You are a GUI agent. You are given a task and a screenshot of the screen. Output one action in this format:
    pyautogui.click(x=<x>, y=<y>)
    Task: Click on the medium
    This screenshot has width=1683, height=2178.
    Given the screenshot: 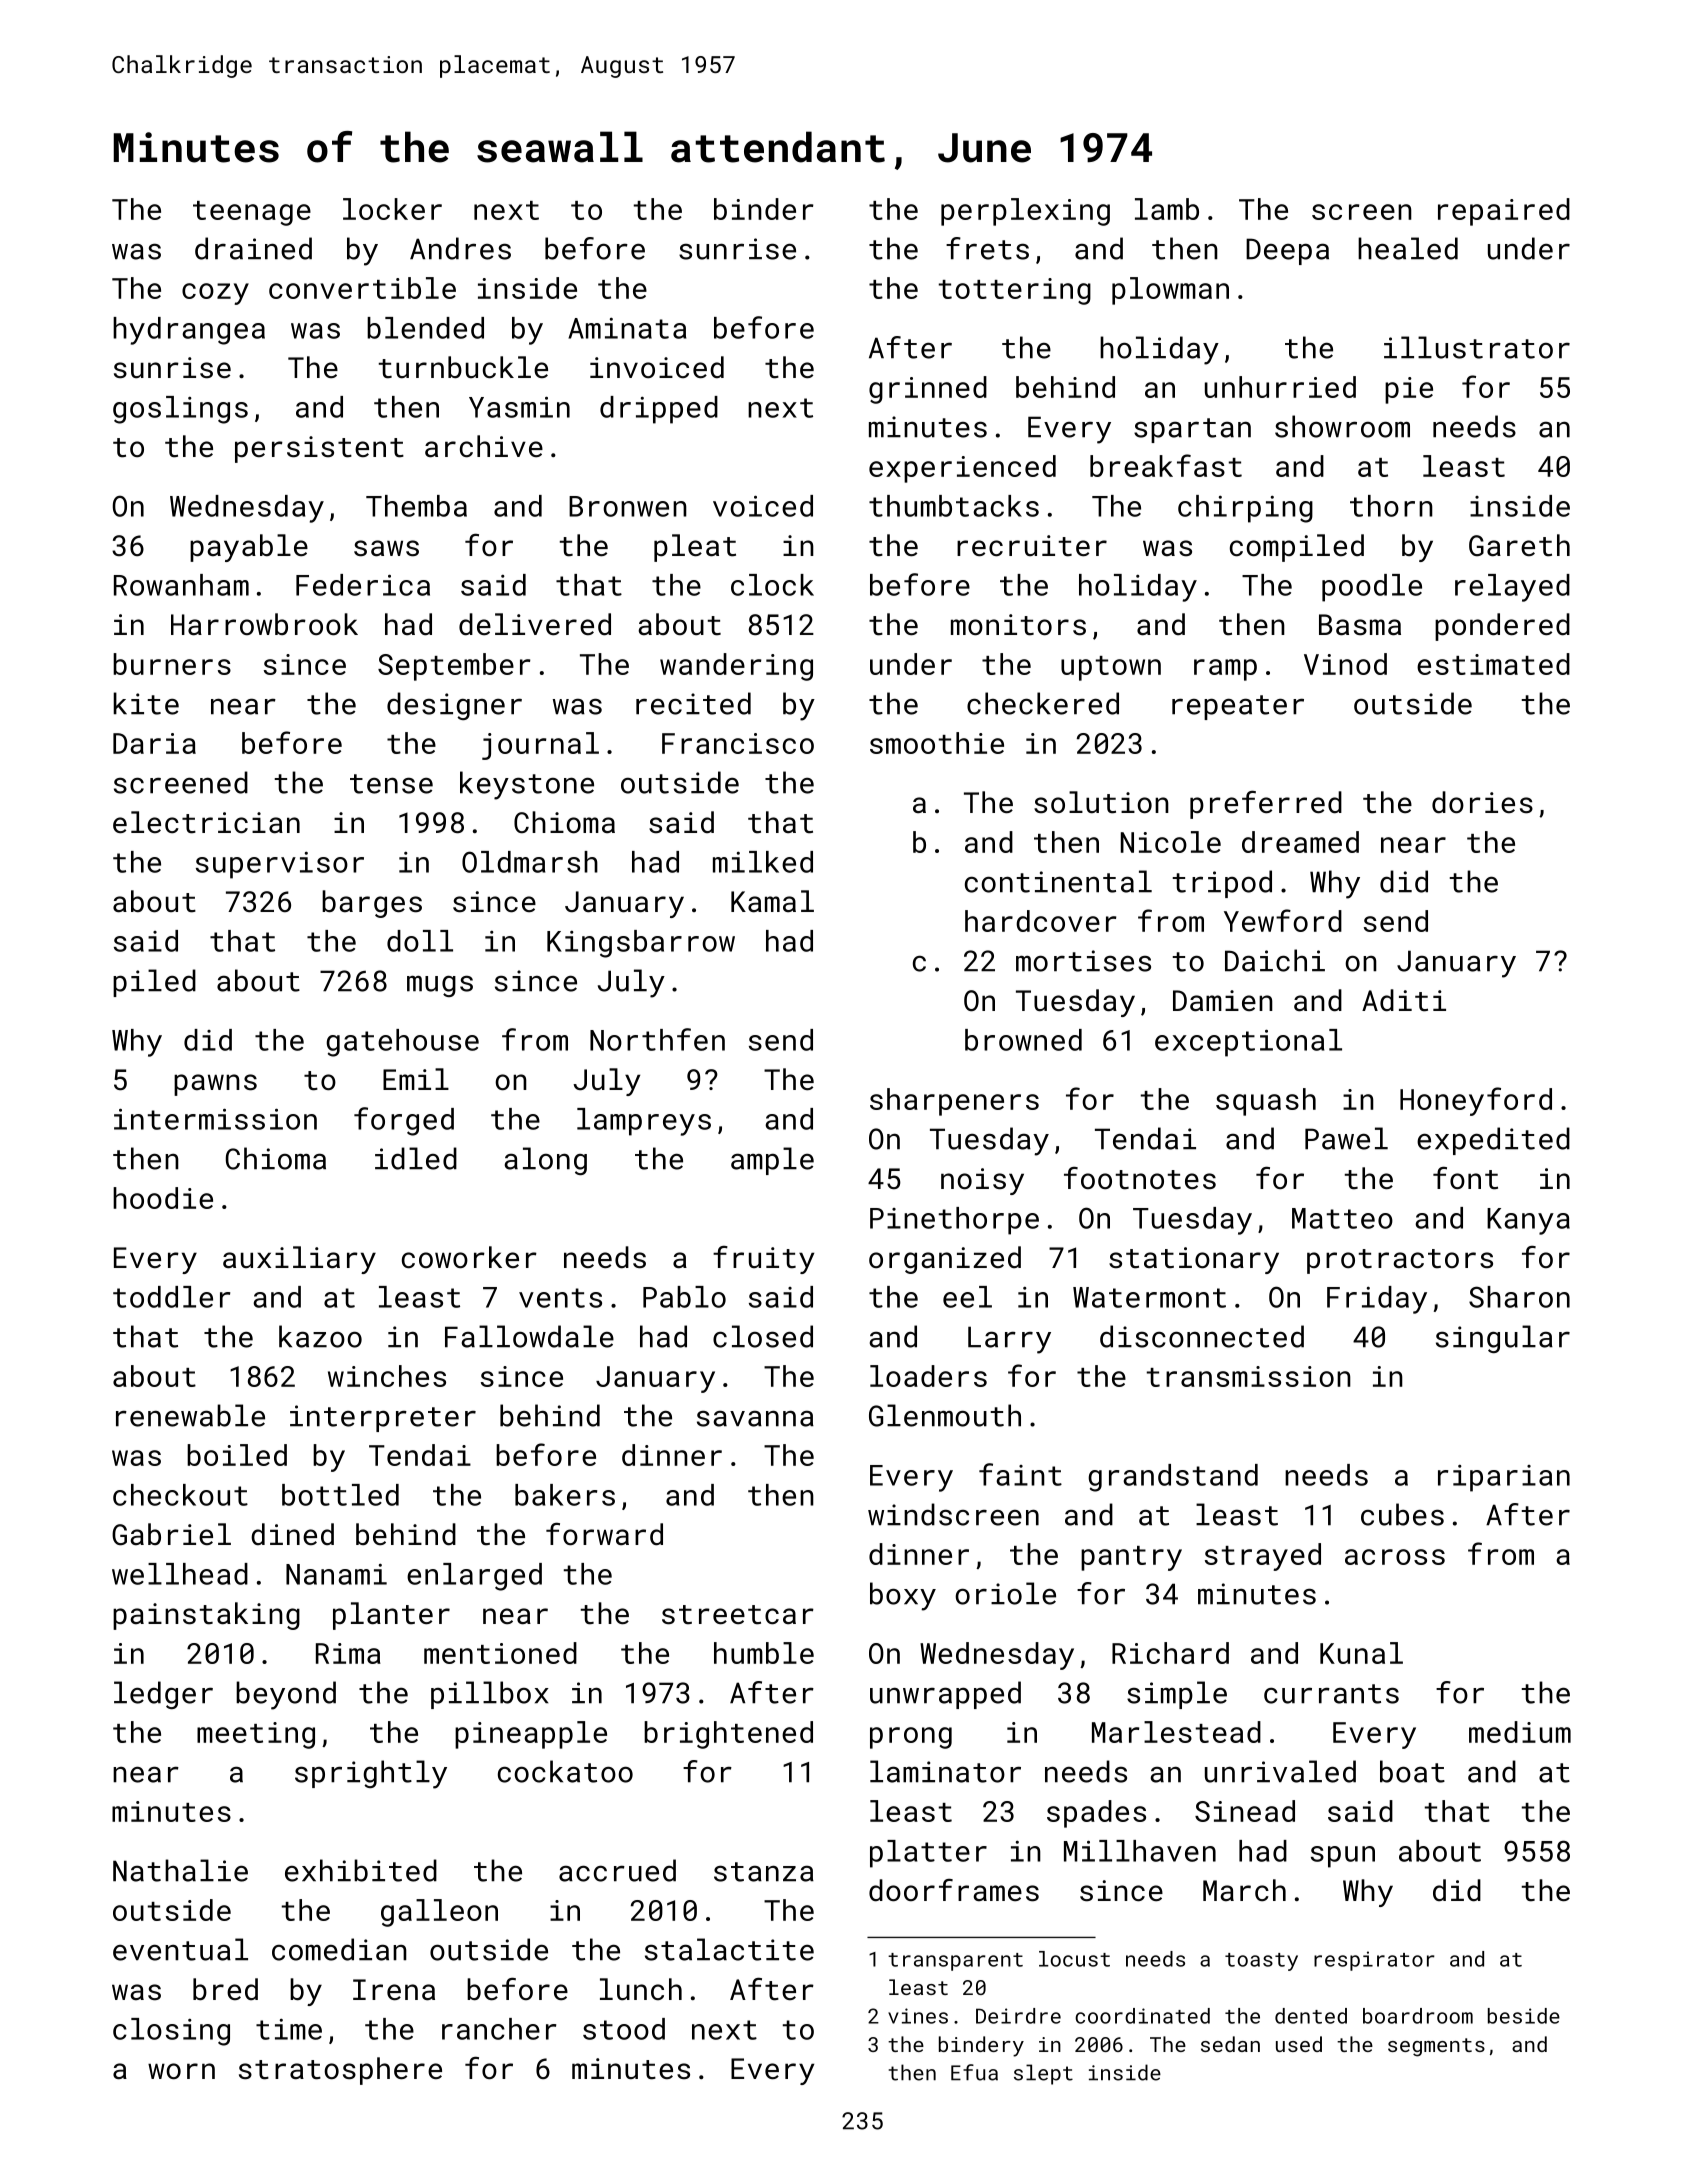 What is the action you would take?
    pyautogui.click(x=1520, y=1732)
